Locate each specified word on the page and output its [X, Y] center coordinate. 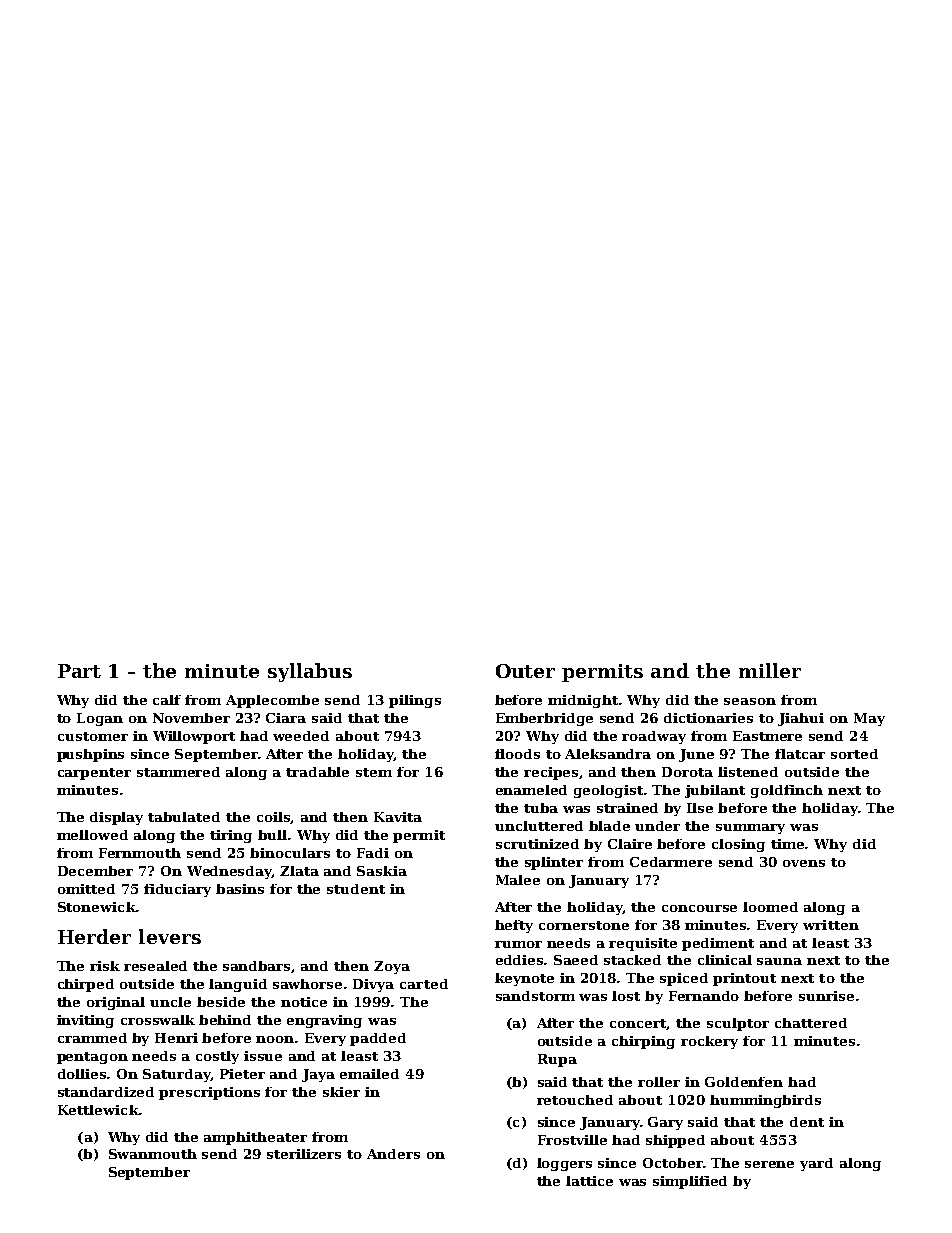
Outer [525, 671]
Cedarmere [671, 862]
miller [770, 670]
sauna [779, 961]
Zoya [392, 967]
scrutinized [537, 844]
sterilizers [304, 1154]
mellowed [92, 835]
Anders [393, 1154]
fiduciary [177, 890]
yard [816, 1164]
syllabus [310, 672]
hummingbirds [765, 1101]
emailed [369, 1074]
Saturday [177, 1075]
